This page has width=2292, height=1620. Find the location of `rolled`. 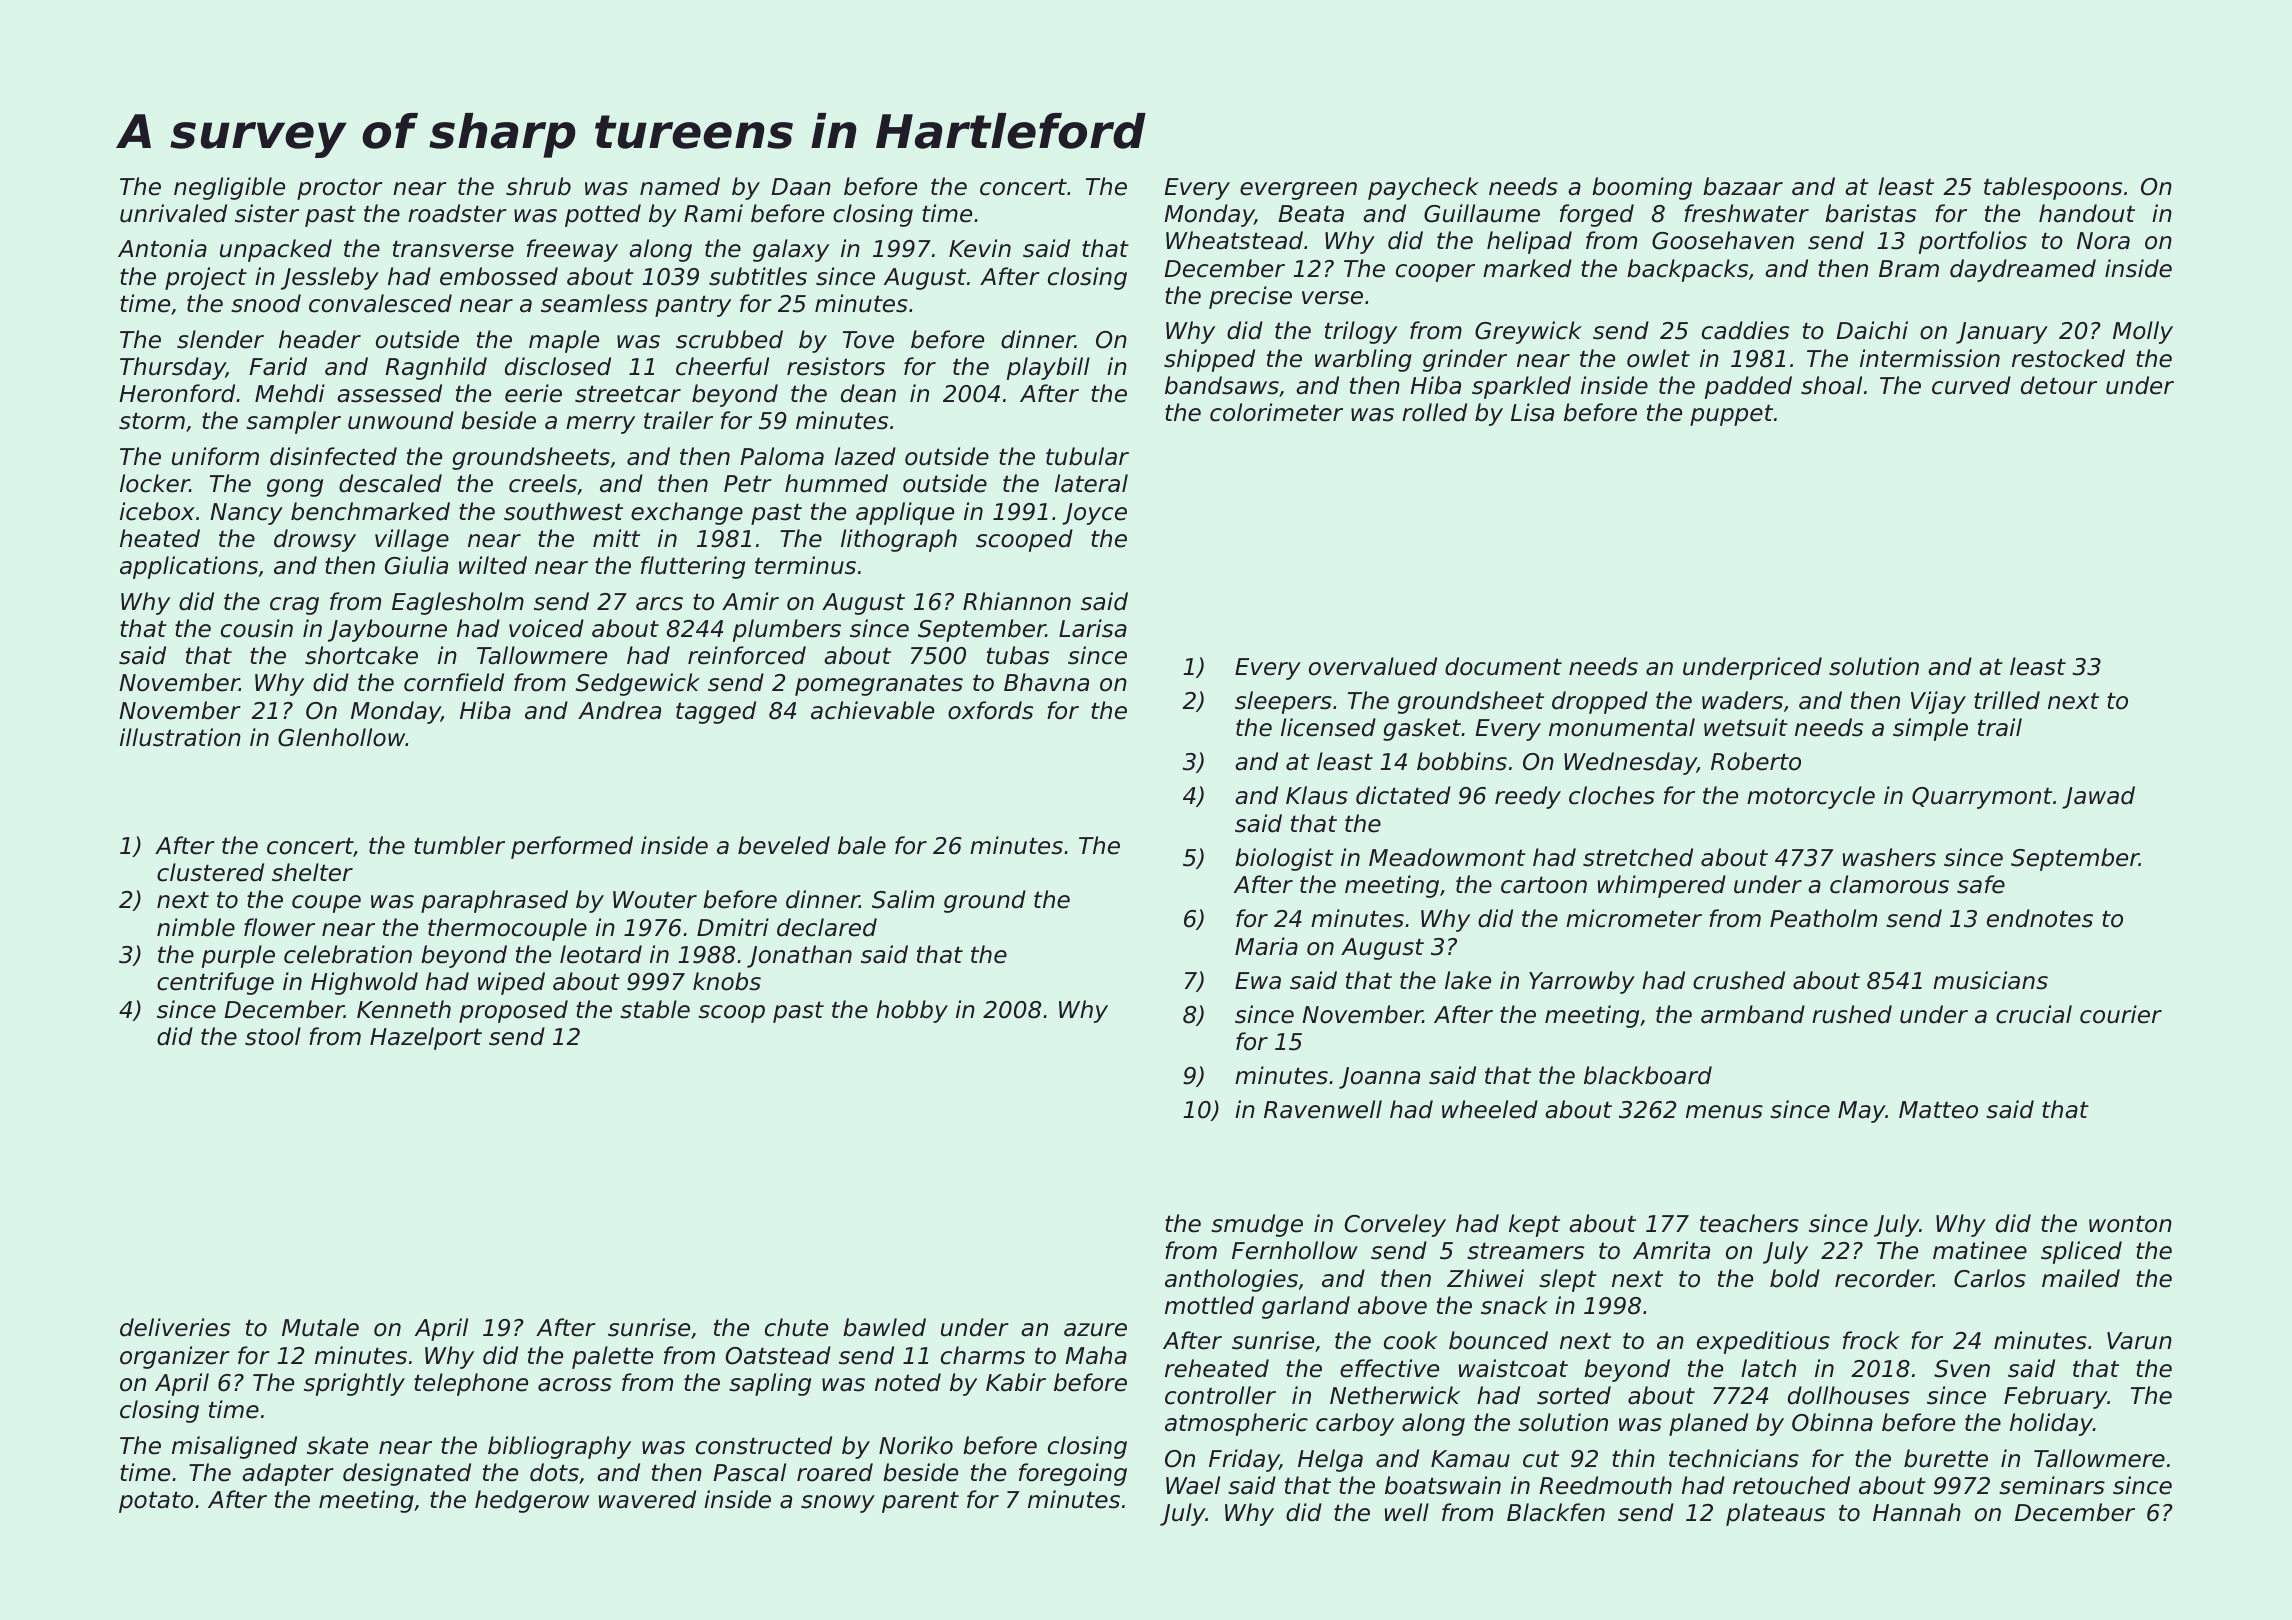

rolled is located at coordinates (1434, 412).
